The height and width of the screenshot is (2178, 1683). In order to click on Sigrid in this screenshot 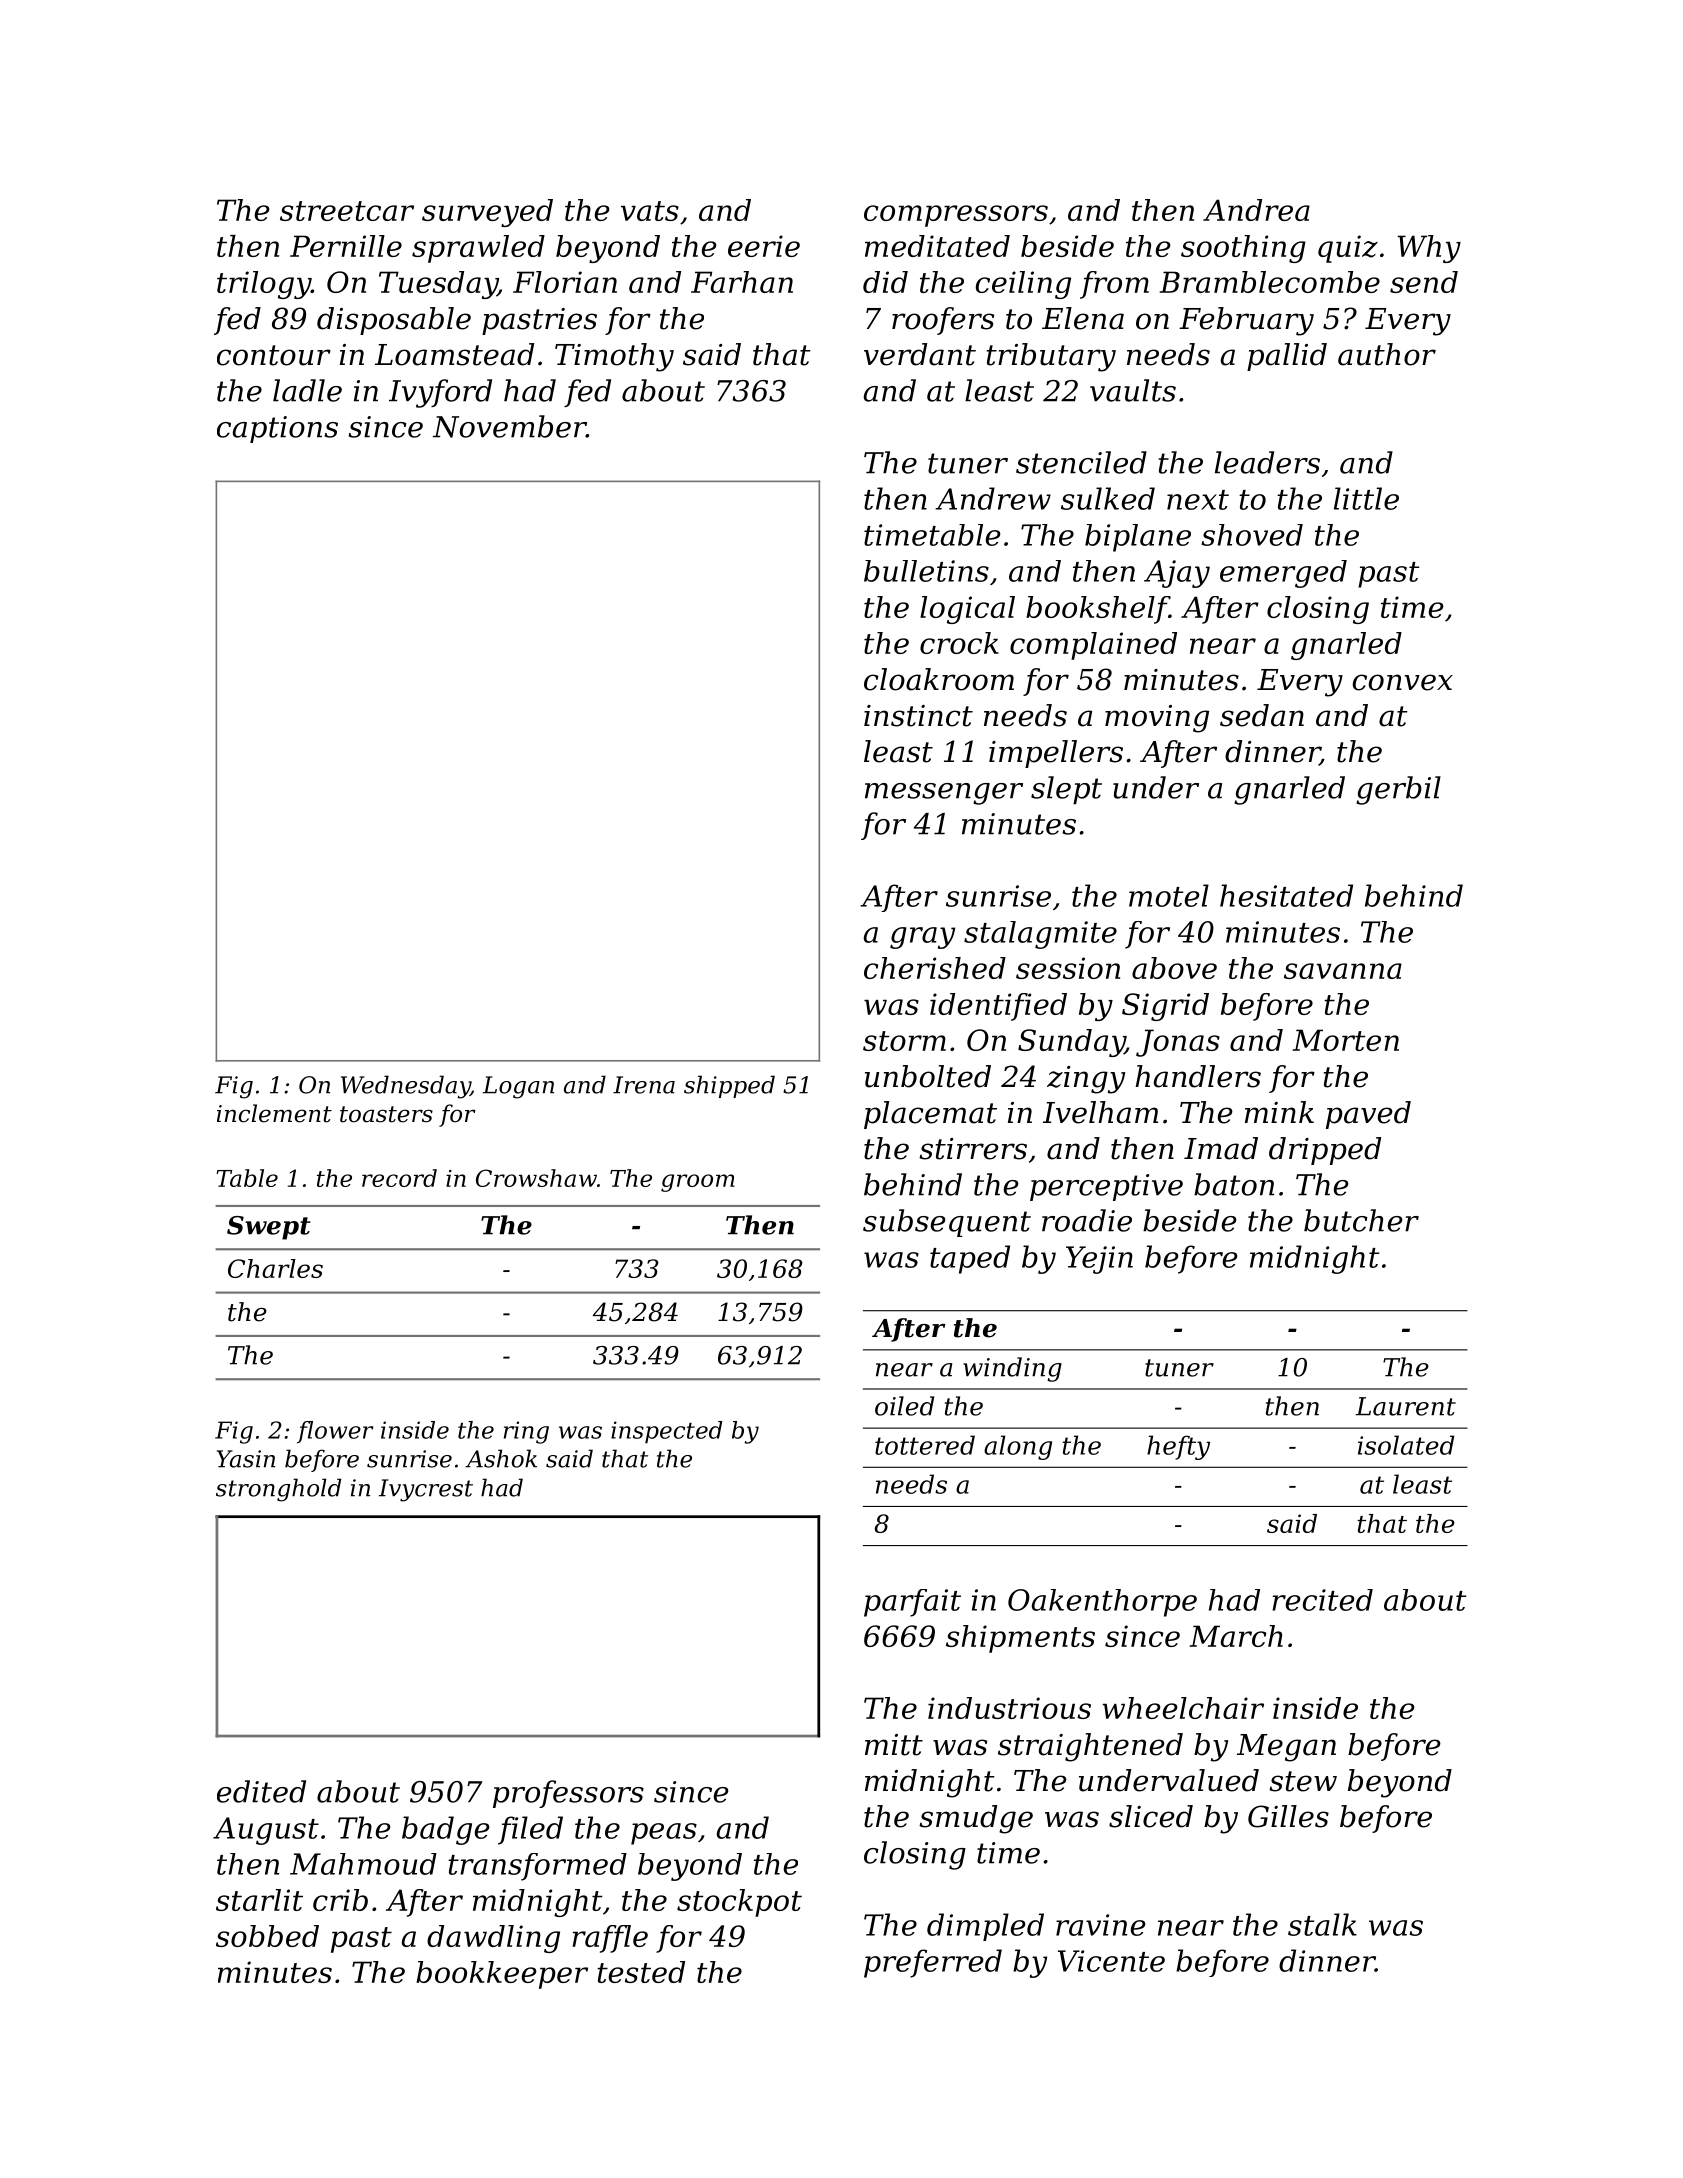, I will do `click(1165, 1007)`.
